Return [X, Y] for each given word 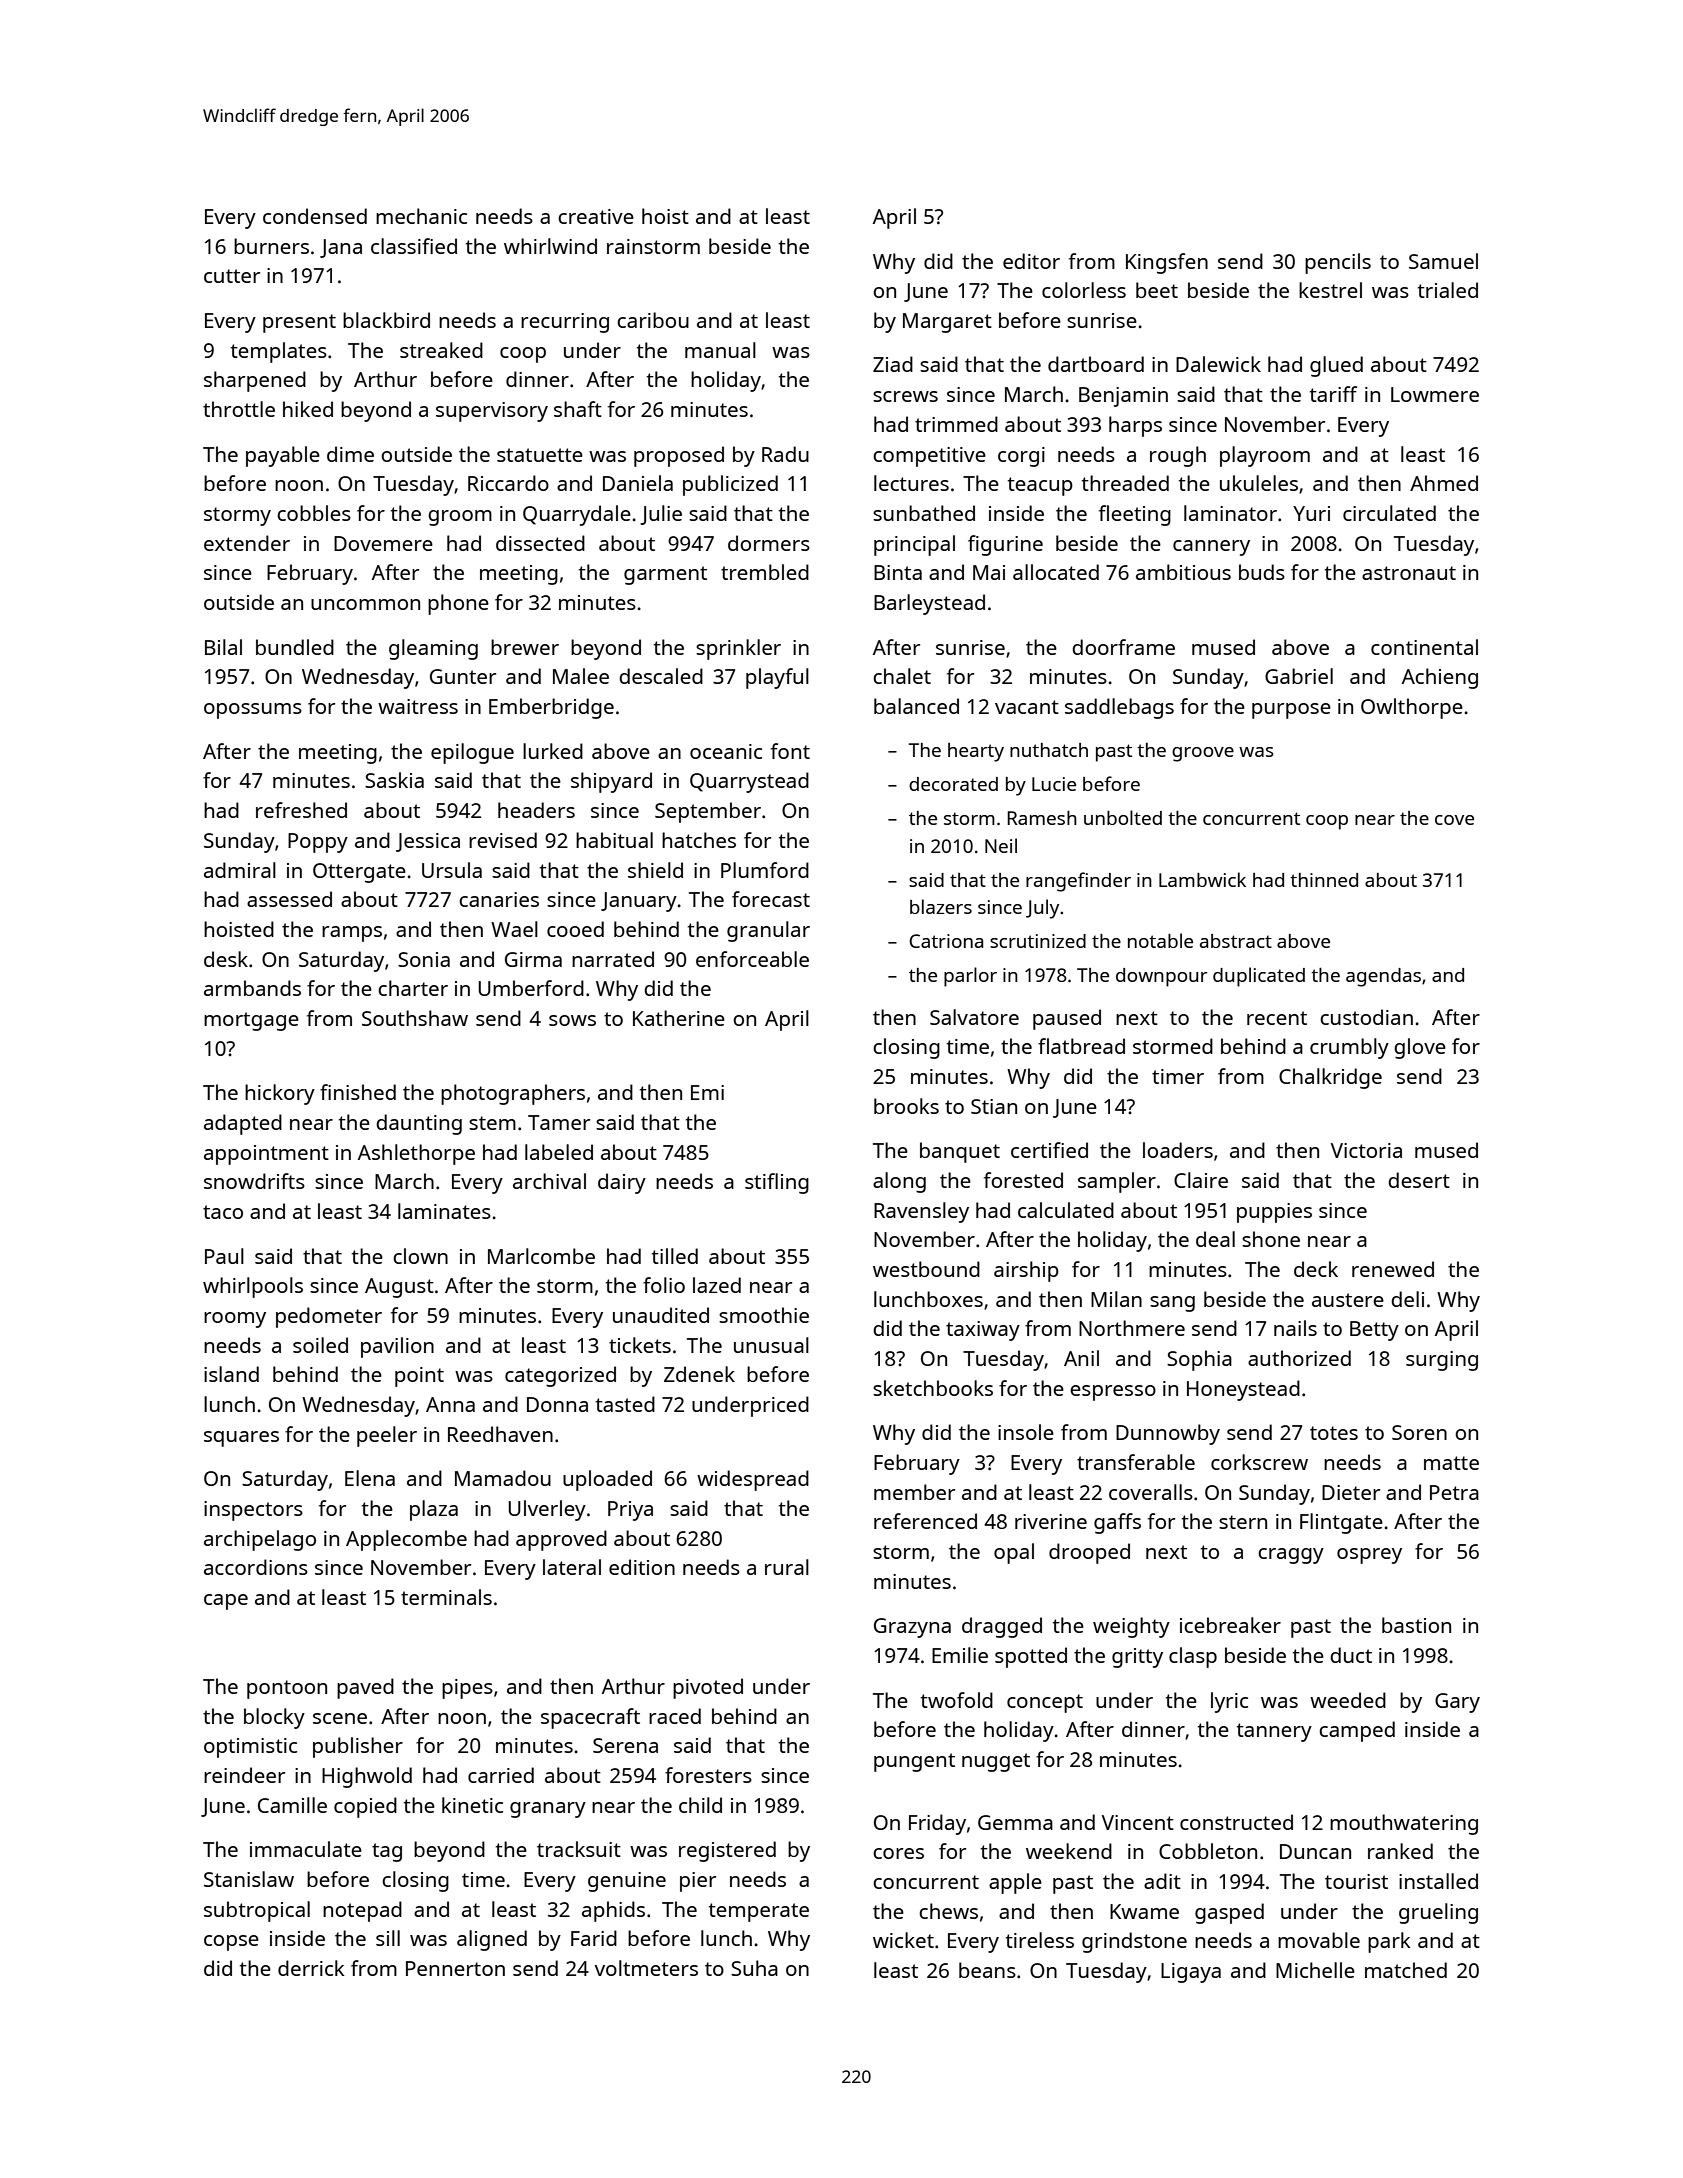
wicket [903, 1940]
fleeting [1135, 515]
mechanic [421, 216]
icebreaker [1230, 1625]
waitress [418, 706]
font [790, 751]
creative [596, 216]
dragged [1002, 1627]
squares [241, 1439]
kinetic [472, 1805]
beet [1157, 290]
